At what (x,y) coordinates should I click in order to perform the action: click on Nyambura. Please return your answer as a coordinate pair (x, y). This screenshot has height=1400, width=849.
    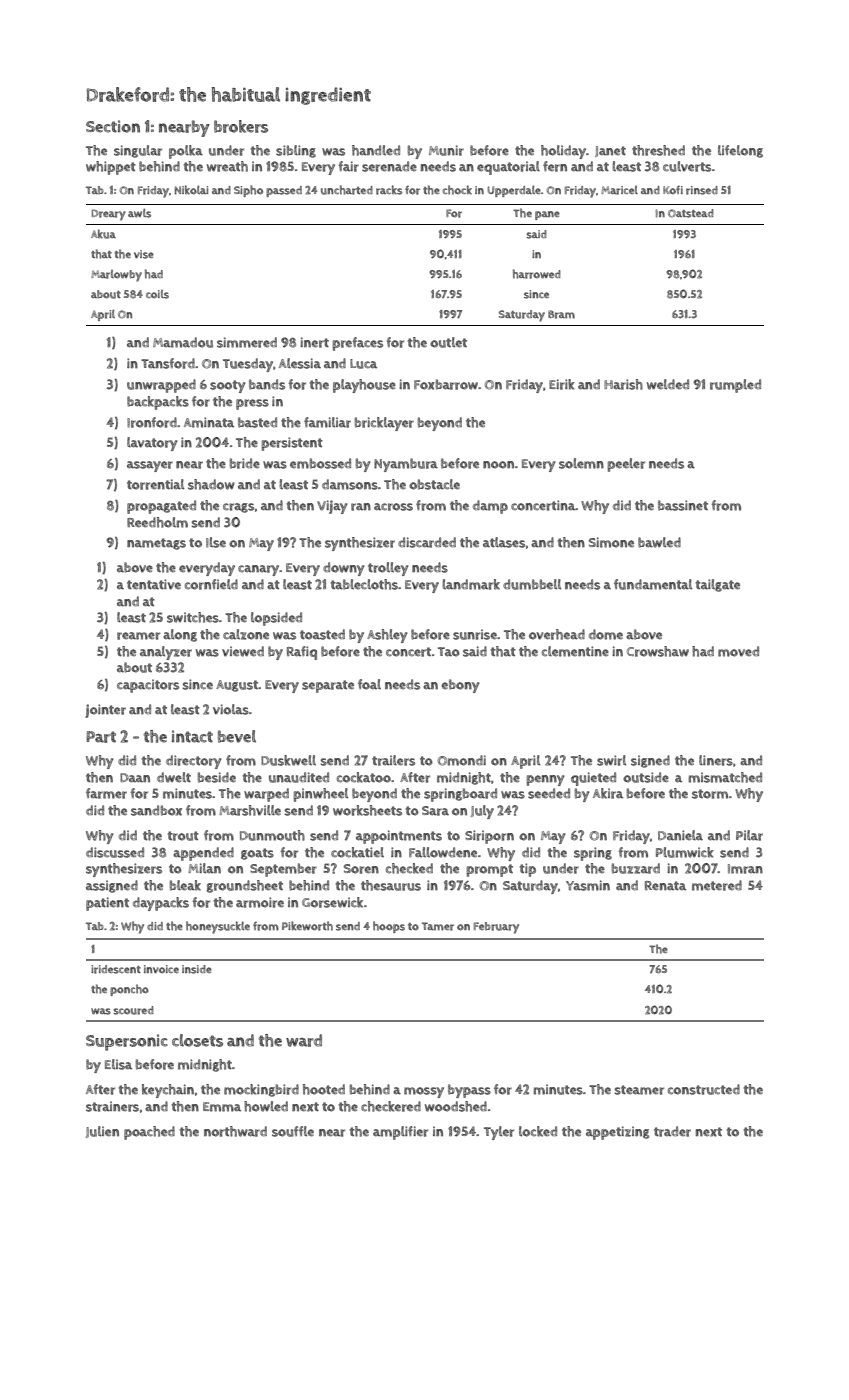
    Looking at the image, I should click on (406, 465).
